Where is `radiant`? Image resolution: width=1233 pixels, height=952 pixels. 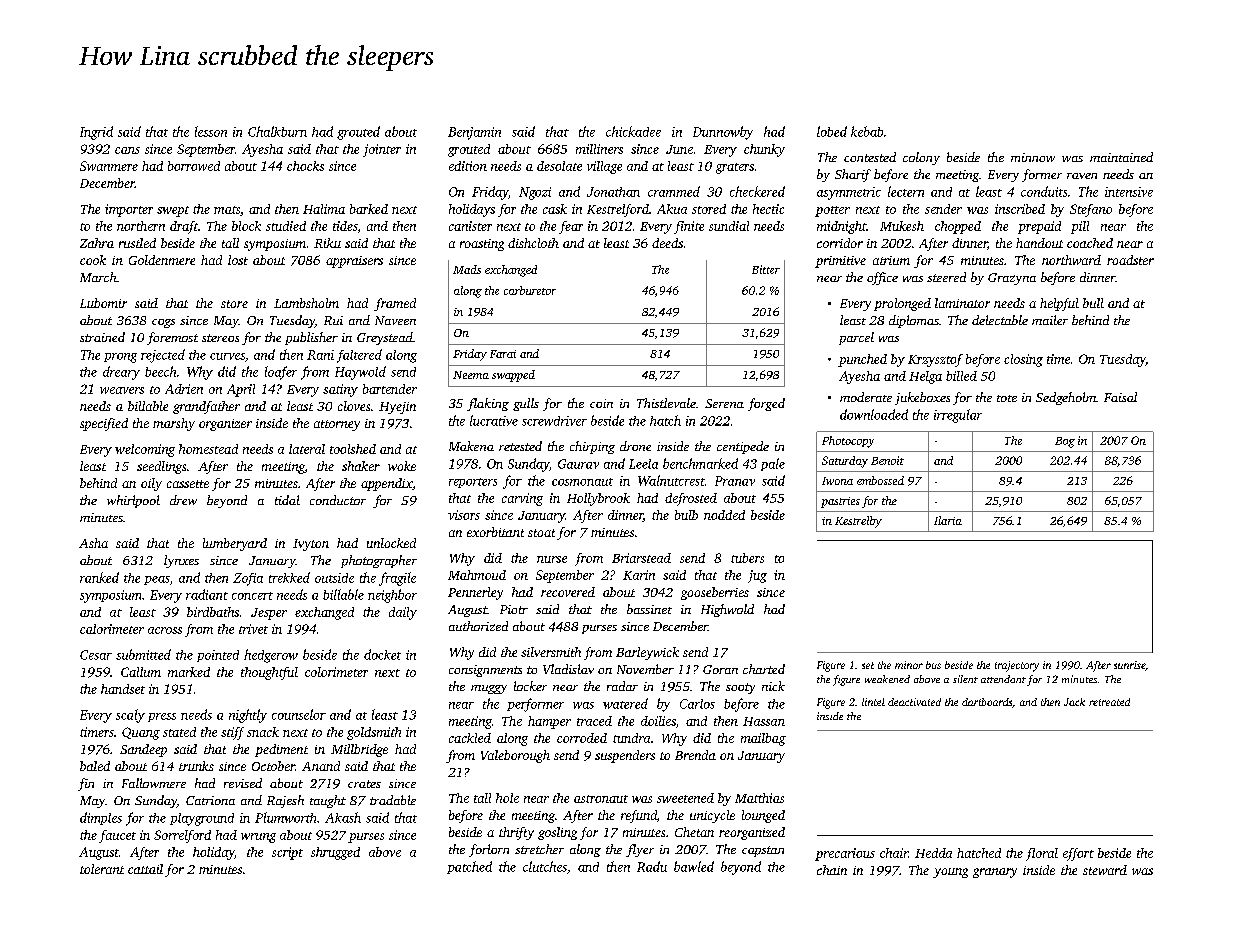
radiant is located at coordinates (207, 594).
